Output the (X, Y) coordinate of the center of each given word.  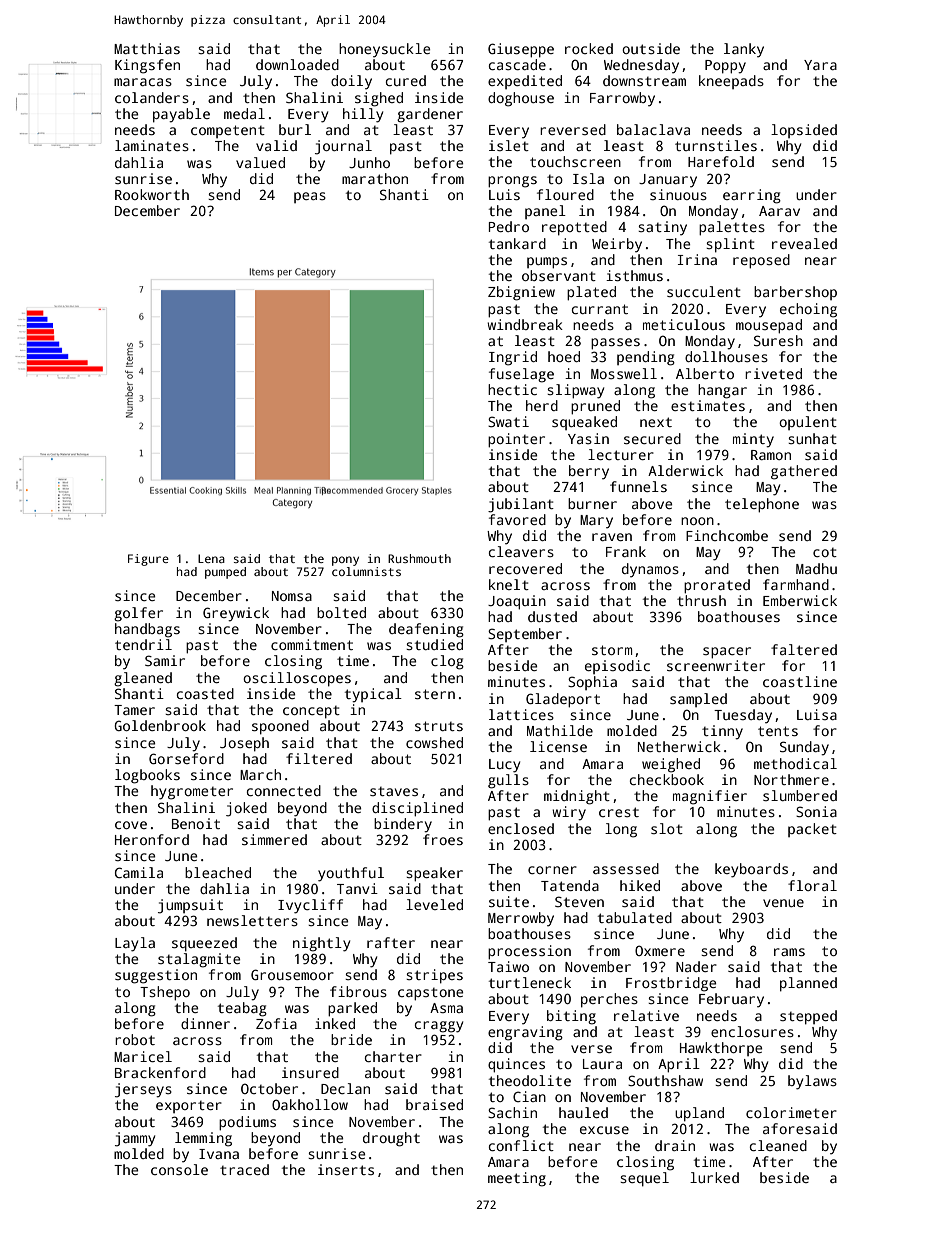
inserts (346, 1169)
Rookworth (152, 194)
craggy (439, 1027)
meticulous (684, 324)
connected (284, 790)
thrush (701, 600)
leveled (434, 904)
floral (812, 885)
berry (589, 472)
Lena (211, 558)
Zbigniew (521, 293)
